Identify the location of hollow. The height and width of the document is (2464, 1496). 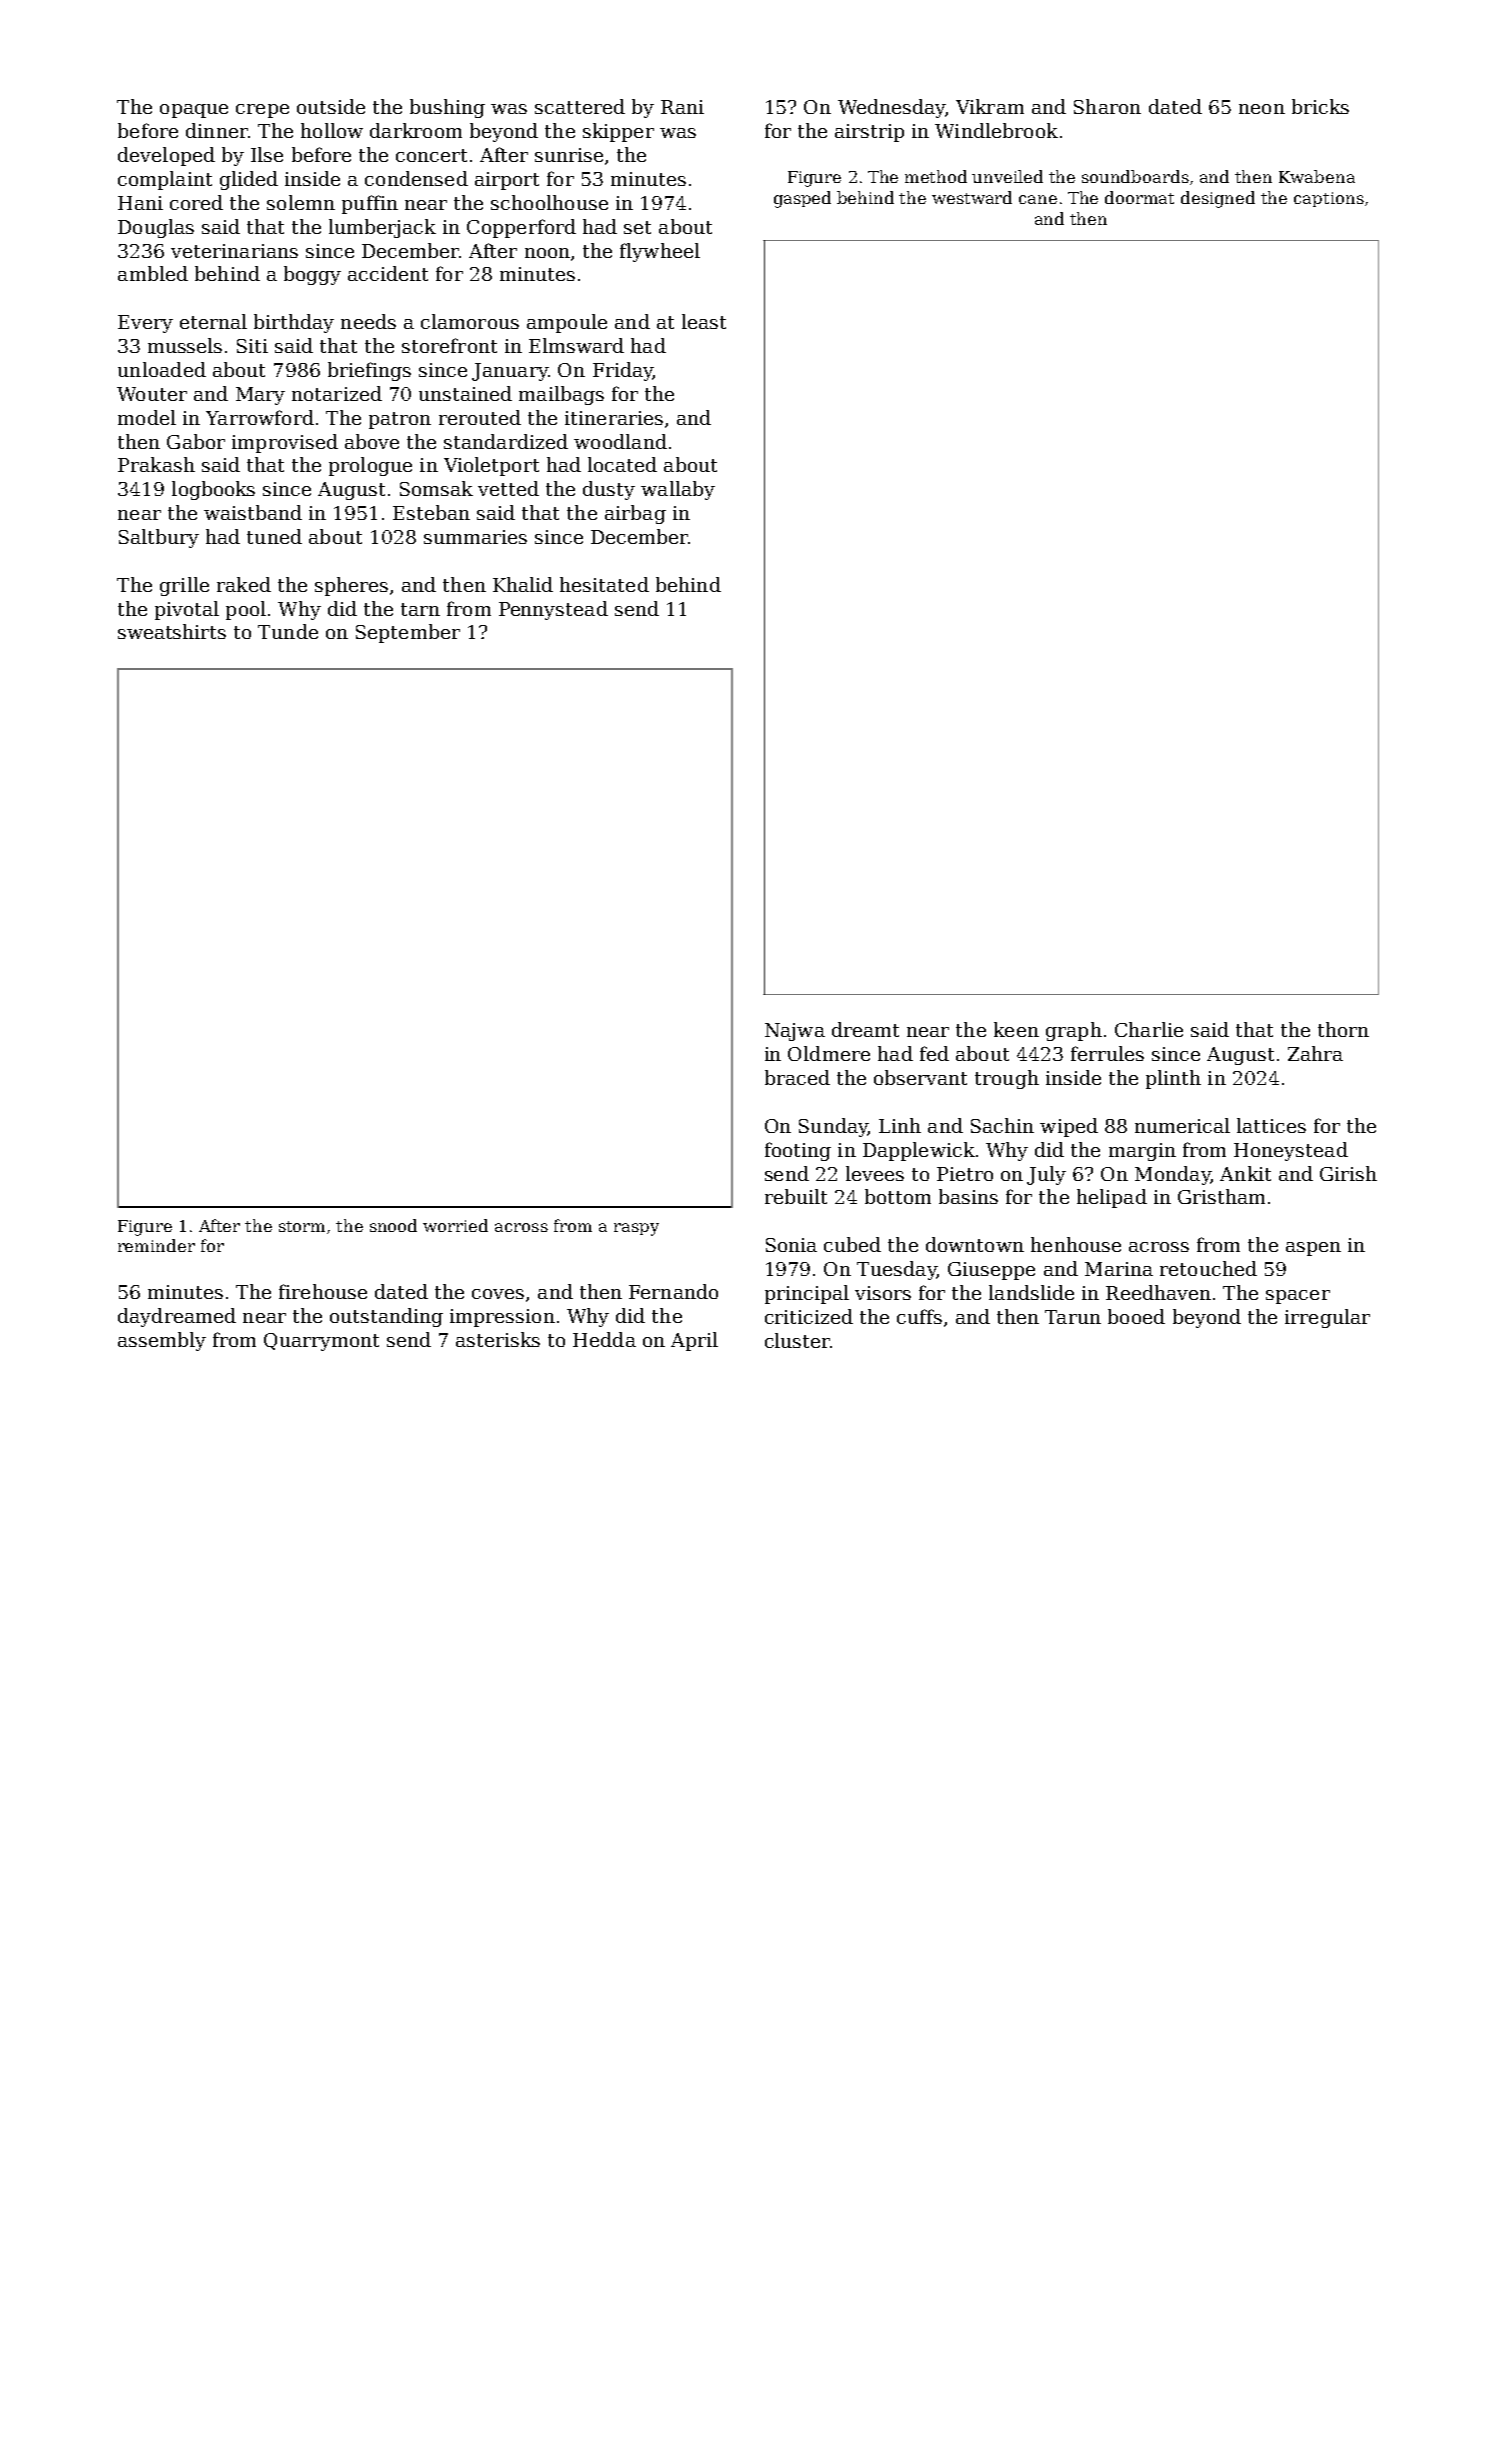
(332, 130).
